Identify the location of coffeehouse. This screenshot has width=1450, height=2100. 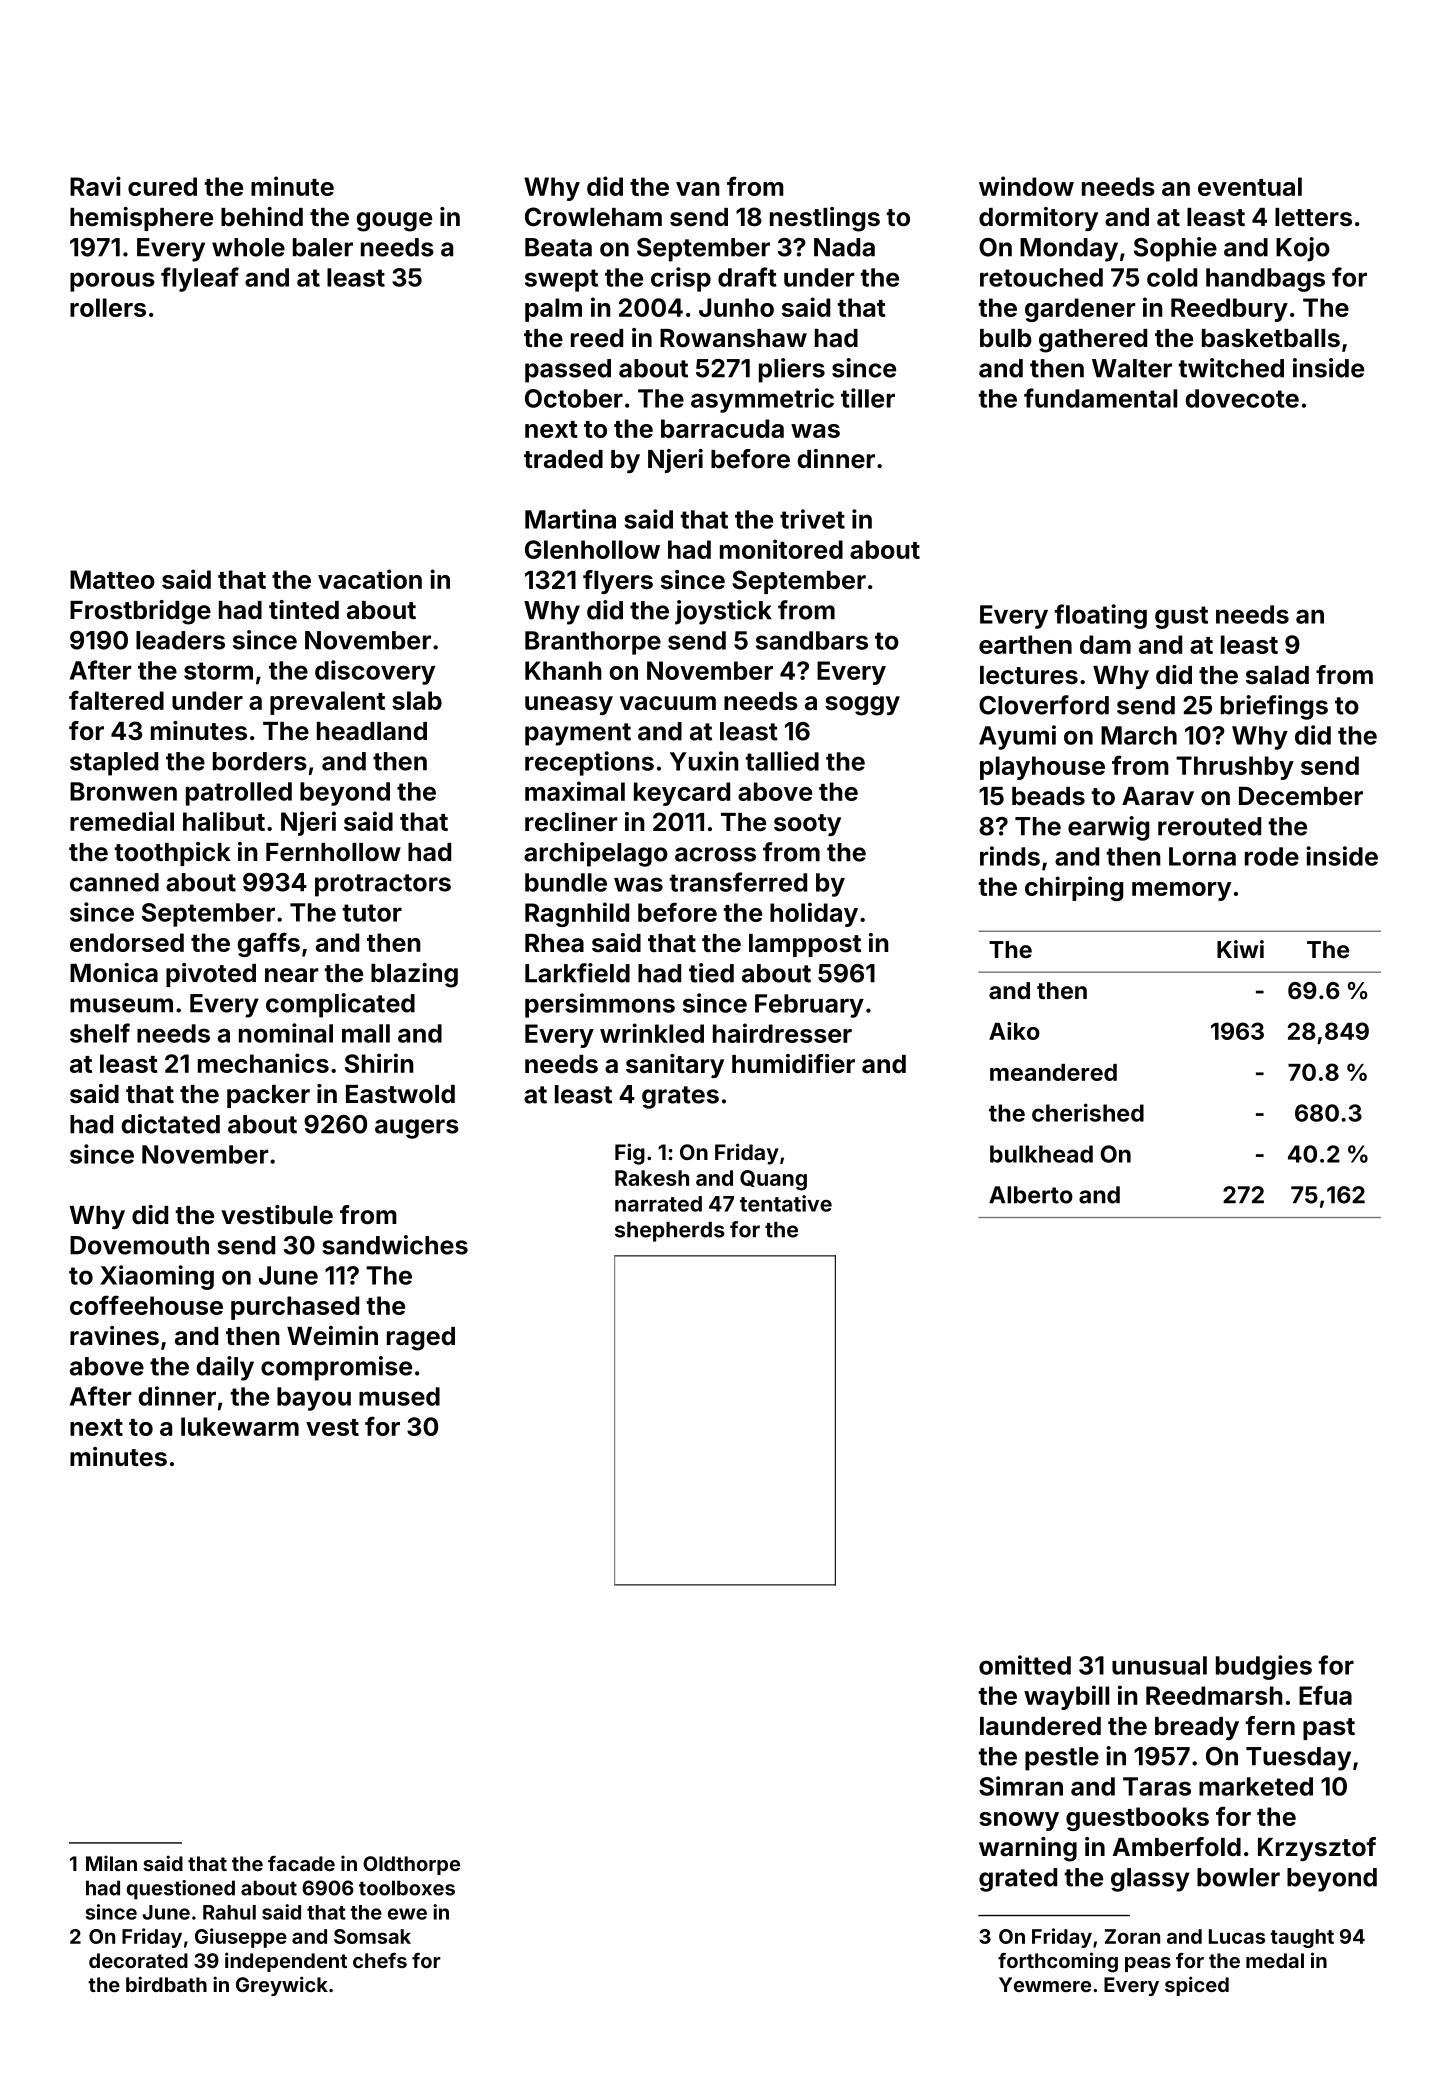
(146, 1305).
